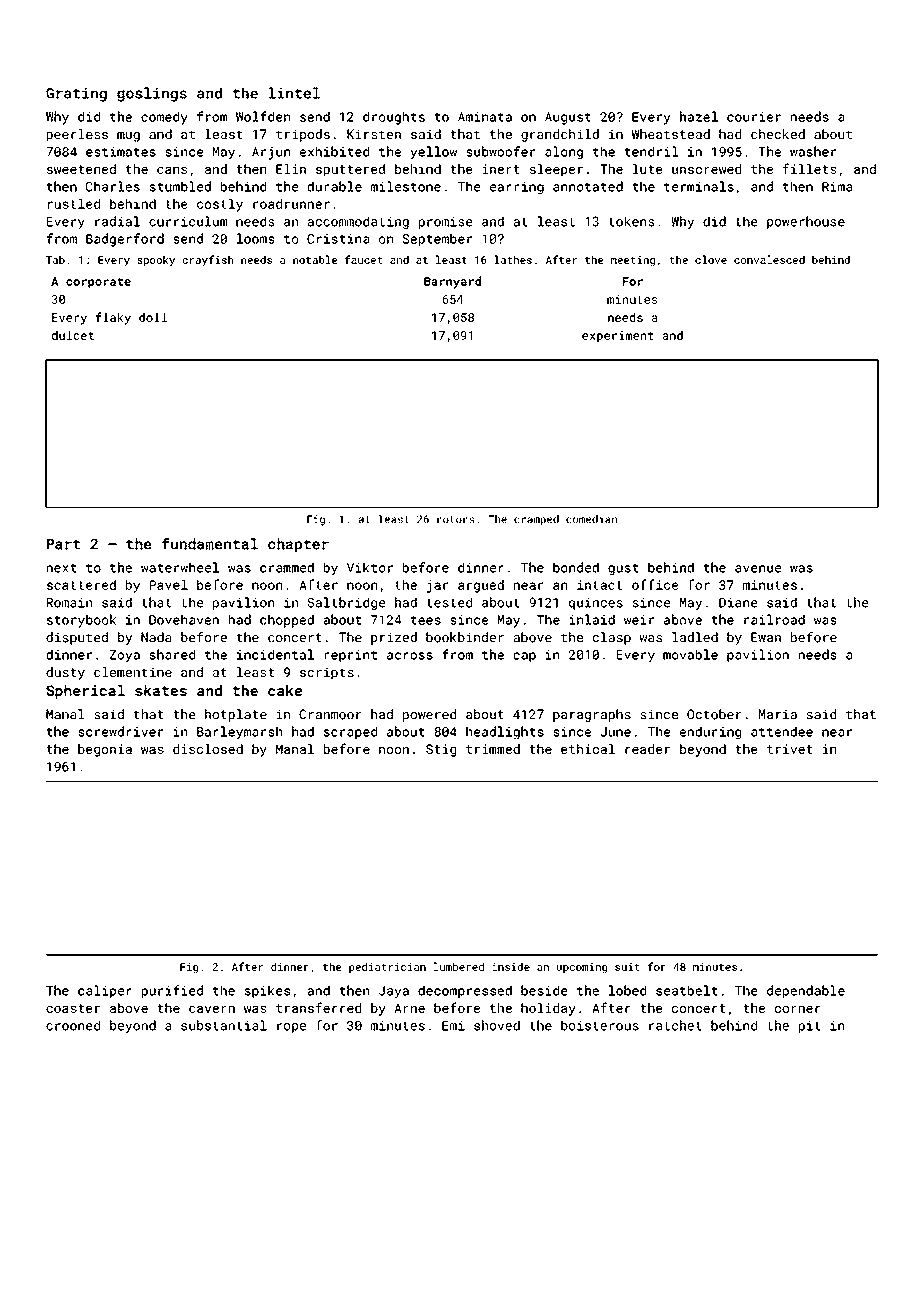 The width and height of the page is (924, 1308). What do you see at coordinates (618, 337) in the page?
I see `experiment` at bounding box center [618, 337].
